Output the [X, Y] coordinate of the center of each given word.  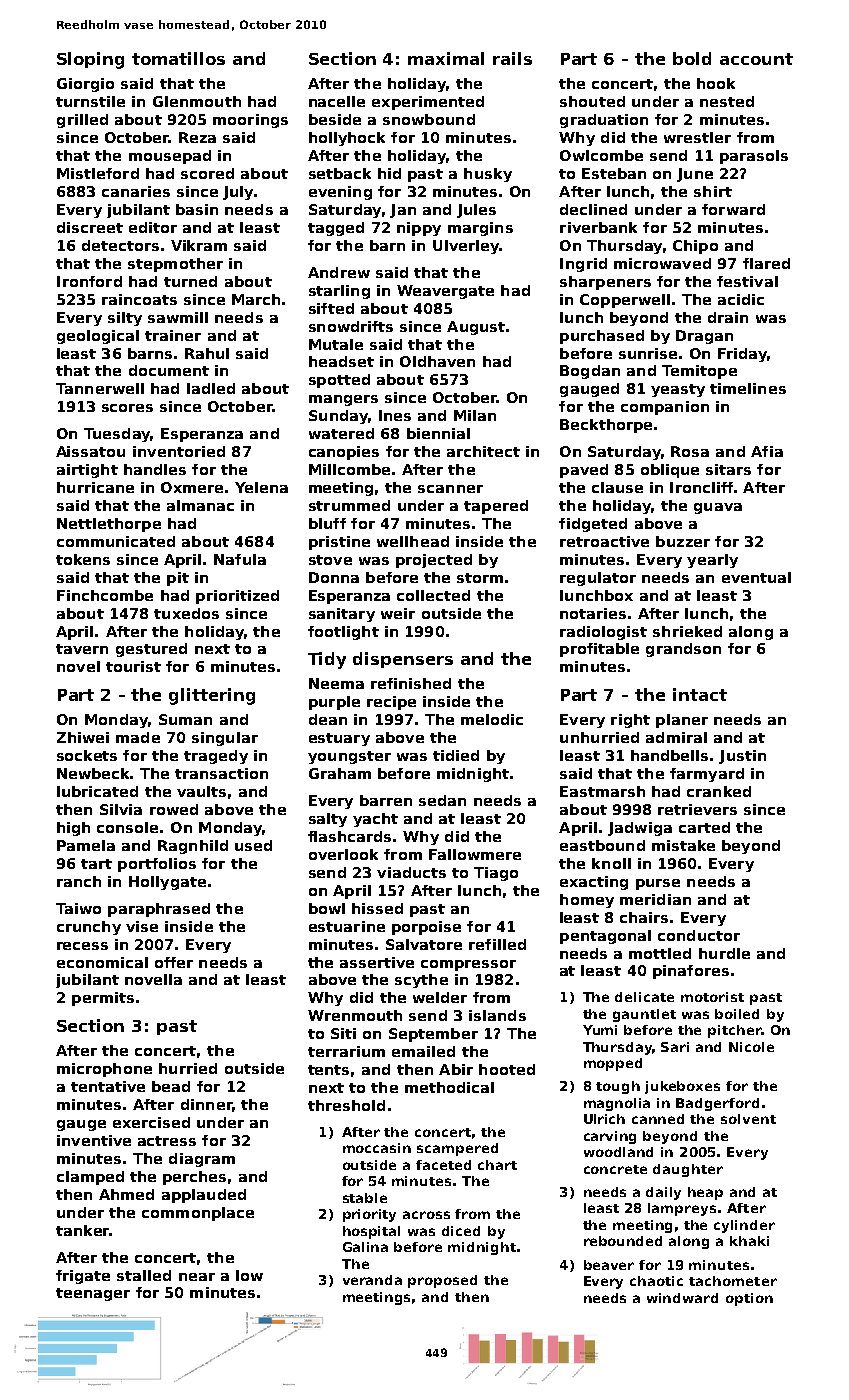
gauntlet [644, 1015]
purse [658, 884]
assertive [377, 962]
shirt [713, 191]
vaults [201, 791]
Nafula [240, 559]
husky [488, 175]
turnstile [90, 101]
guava [718, 508]
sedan [442, 800]
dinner [206, 1104]
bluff [327, 523]
